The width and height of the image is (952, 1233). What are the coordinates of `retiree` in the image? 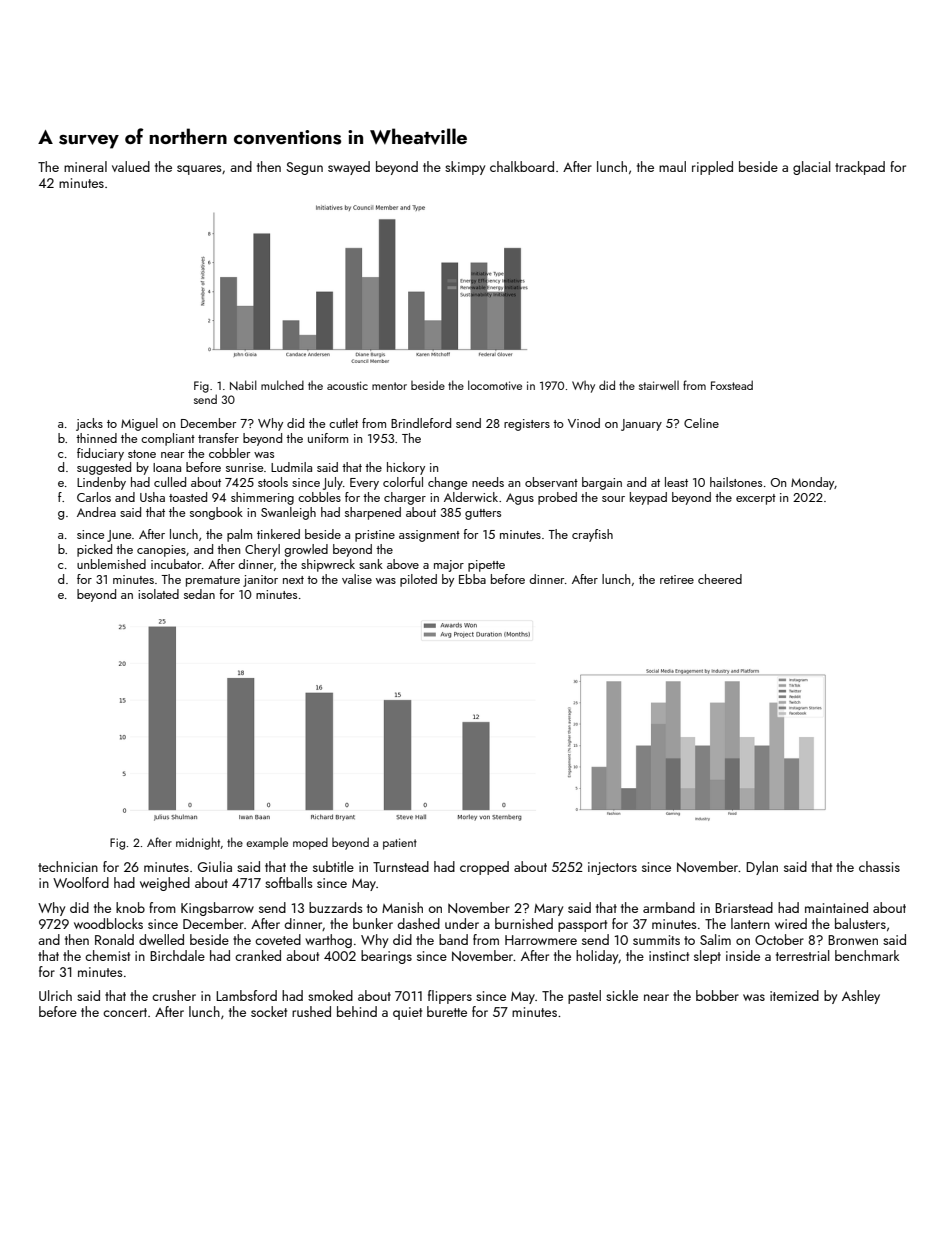 It's located at (677, 579).
